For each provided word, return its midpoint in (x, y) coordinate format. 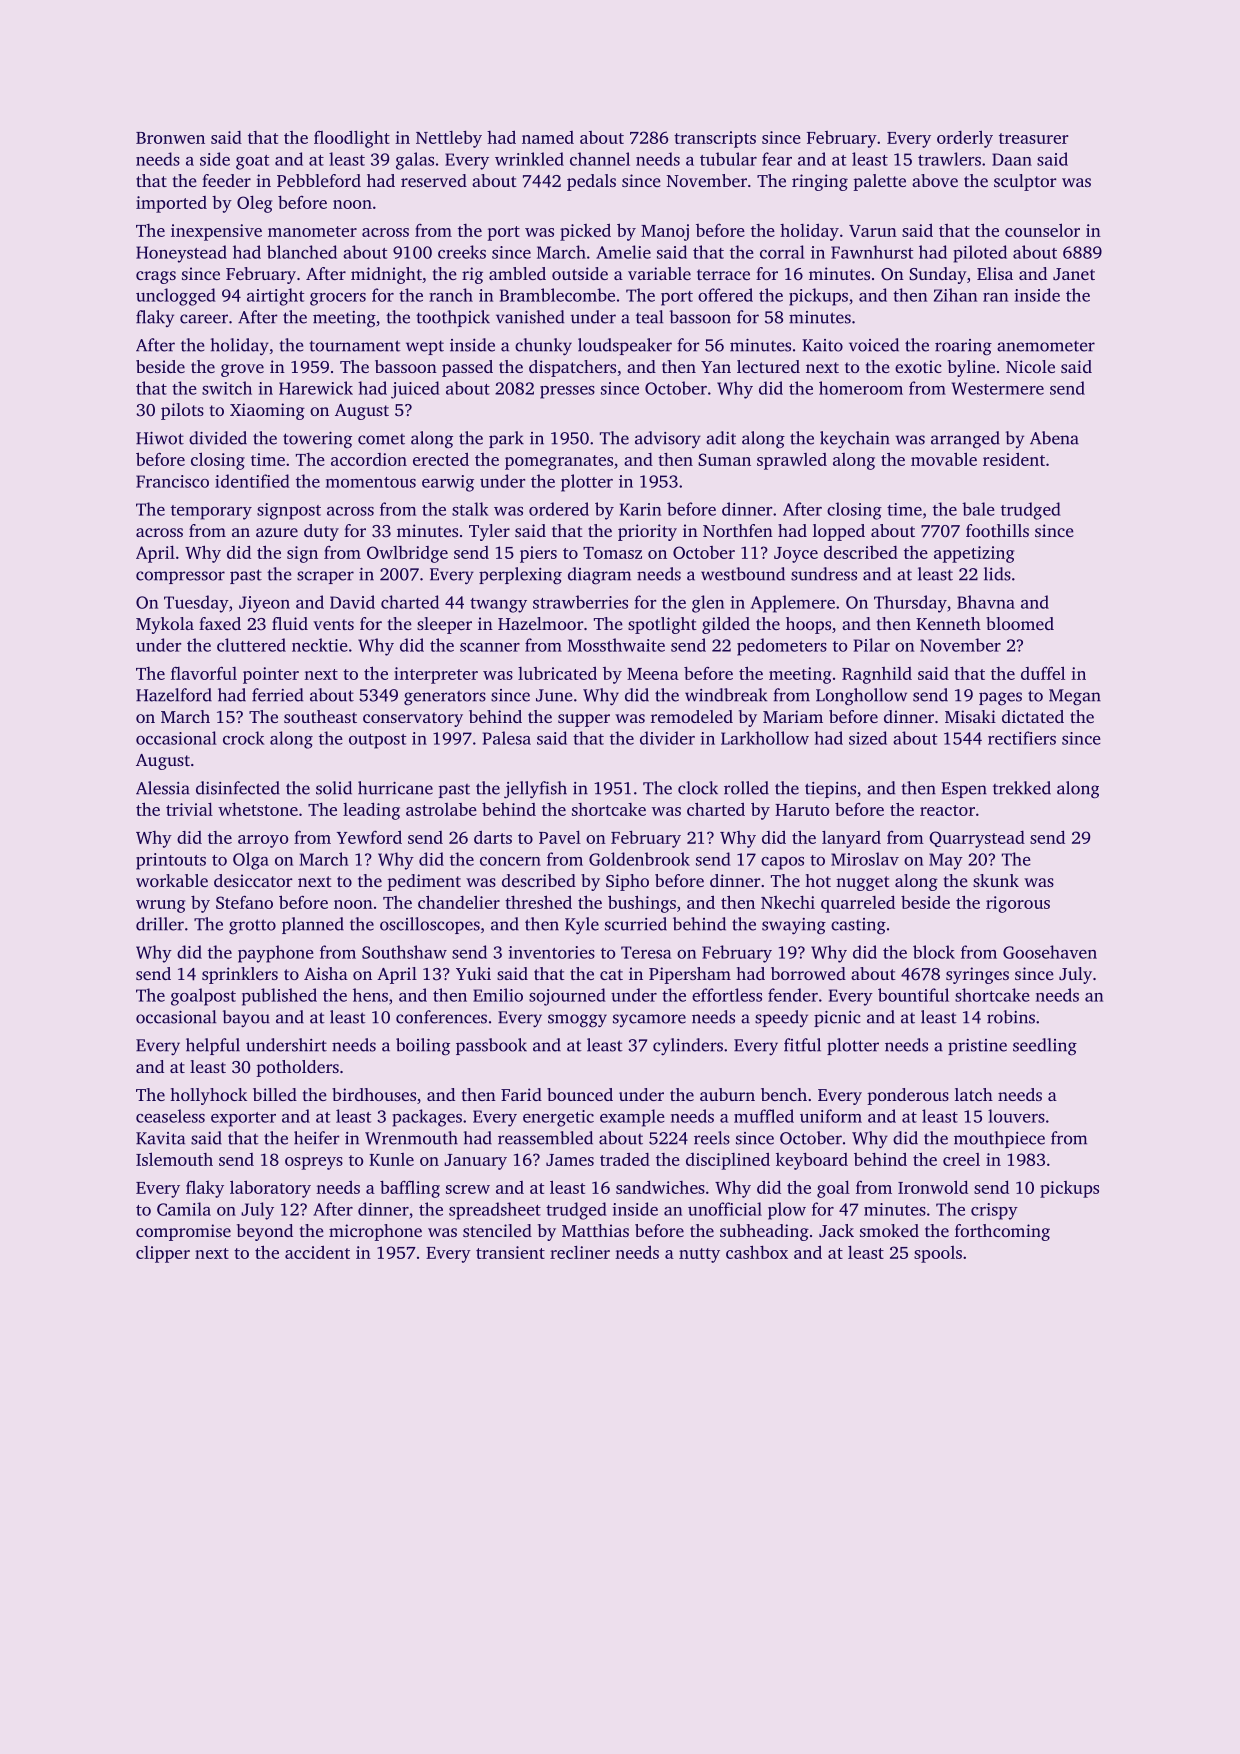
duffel (1043, 673)
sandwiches (660, 1187)
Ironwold (933, 1187)
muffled (764, 1116)
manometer (312, 231)
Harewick (316, 388)
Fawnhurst (872, 252)
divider (667, 738)
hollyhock (208, 1096)
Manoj (665, 232)
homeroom (861, 388)
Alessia (163, 788)
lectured (768, 366)
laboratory (270, 1189)
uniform (831, 1116)
